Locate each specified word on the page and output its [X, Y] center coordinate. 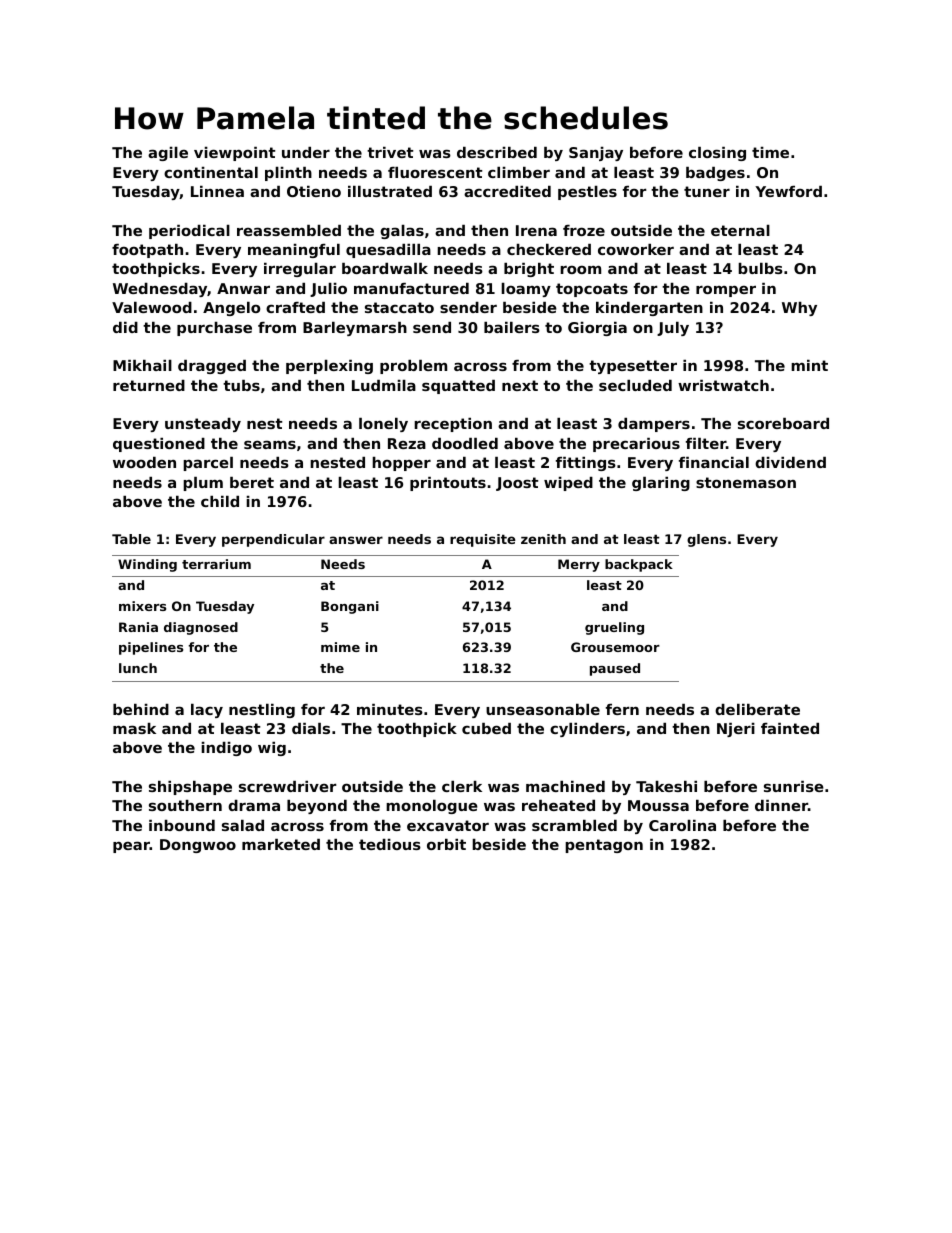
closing [717, 154]
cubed [486, 728]
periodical [189, 232]
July [673, 329]
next [520, 385]
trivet [390, 152]
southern [185, 805]
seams [270, 444]
